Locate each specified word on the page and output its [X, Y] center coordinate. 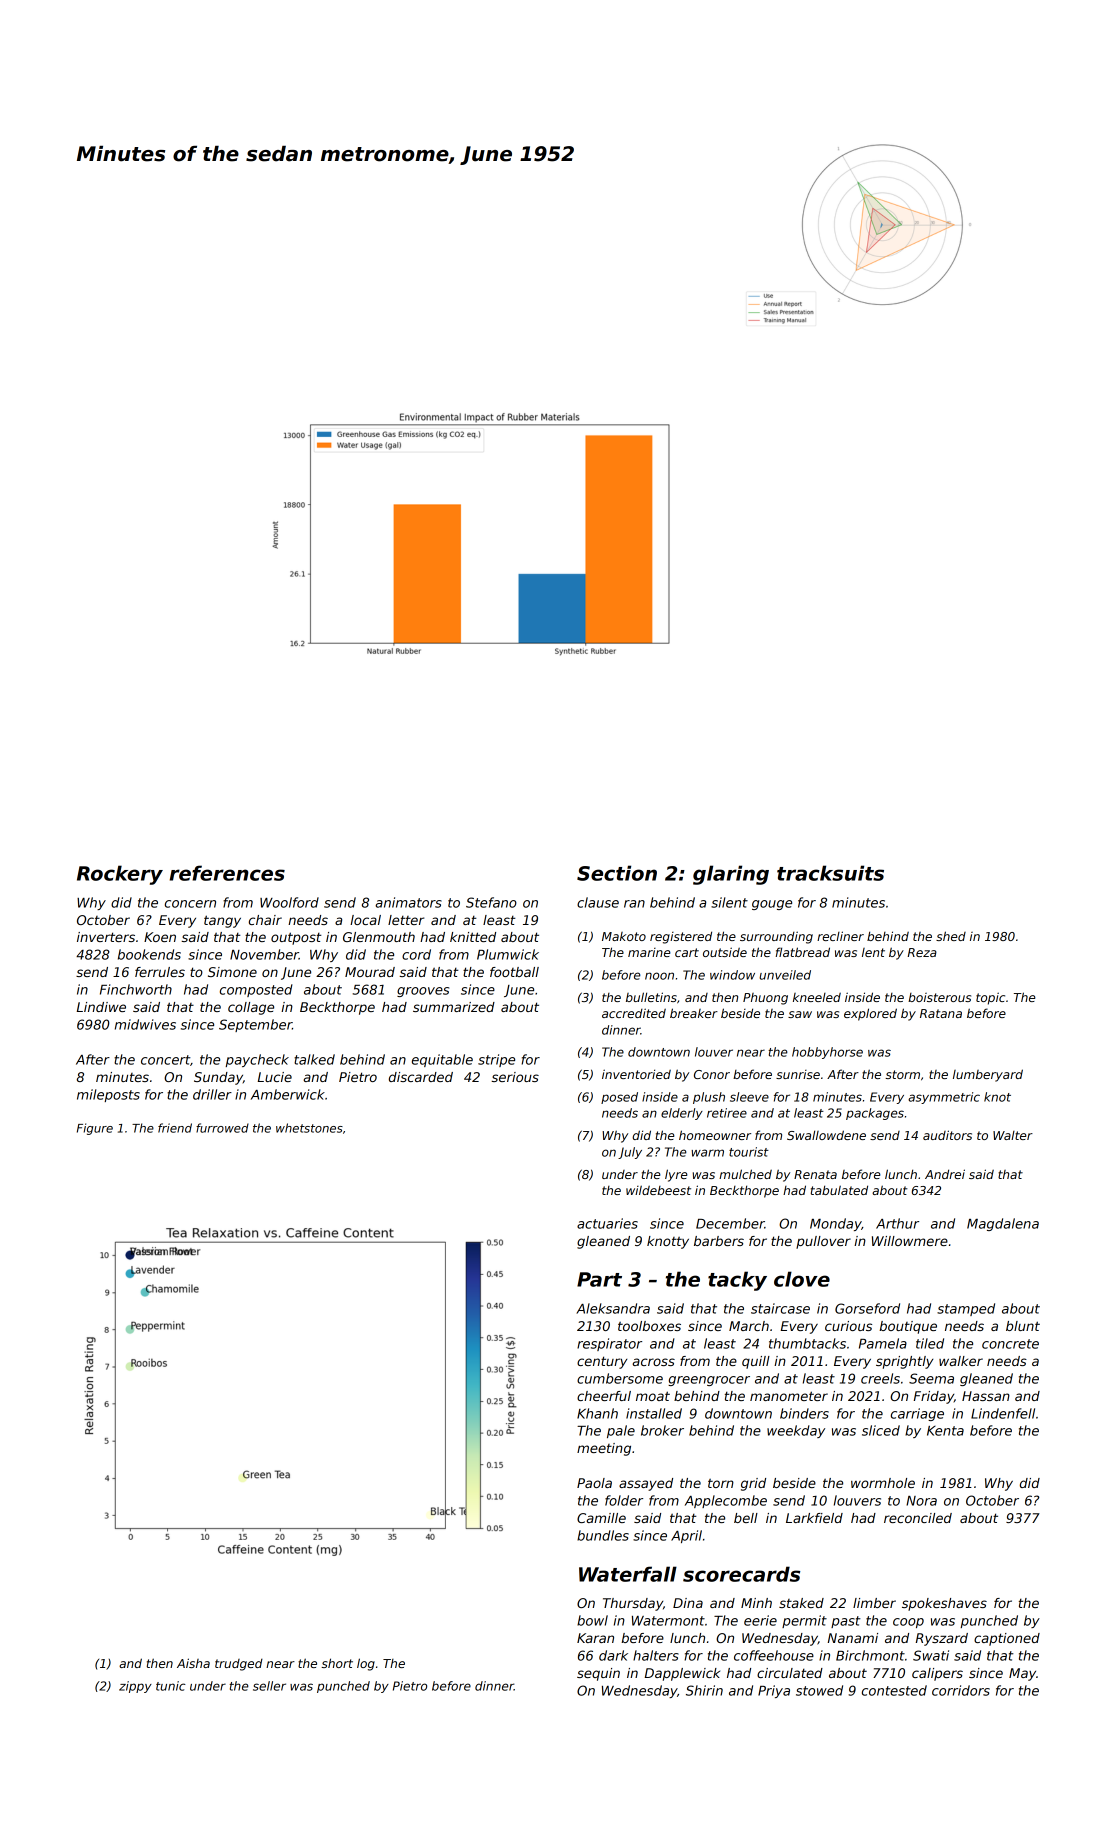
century [602, 1362]
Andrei [945, 1174]
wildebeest [658, 1190]
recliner [840, 936]
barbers [719, 1241]
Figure [95, 1129]
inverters [106, 937]
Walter [1013, 1135]
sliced [881, 1430]
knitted [473, 937]
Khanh [597, 1413]
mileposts [108, 1095]
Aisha [193, 1663]
